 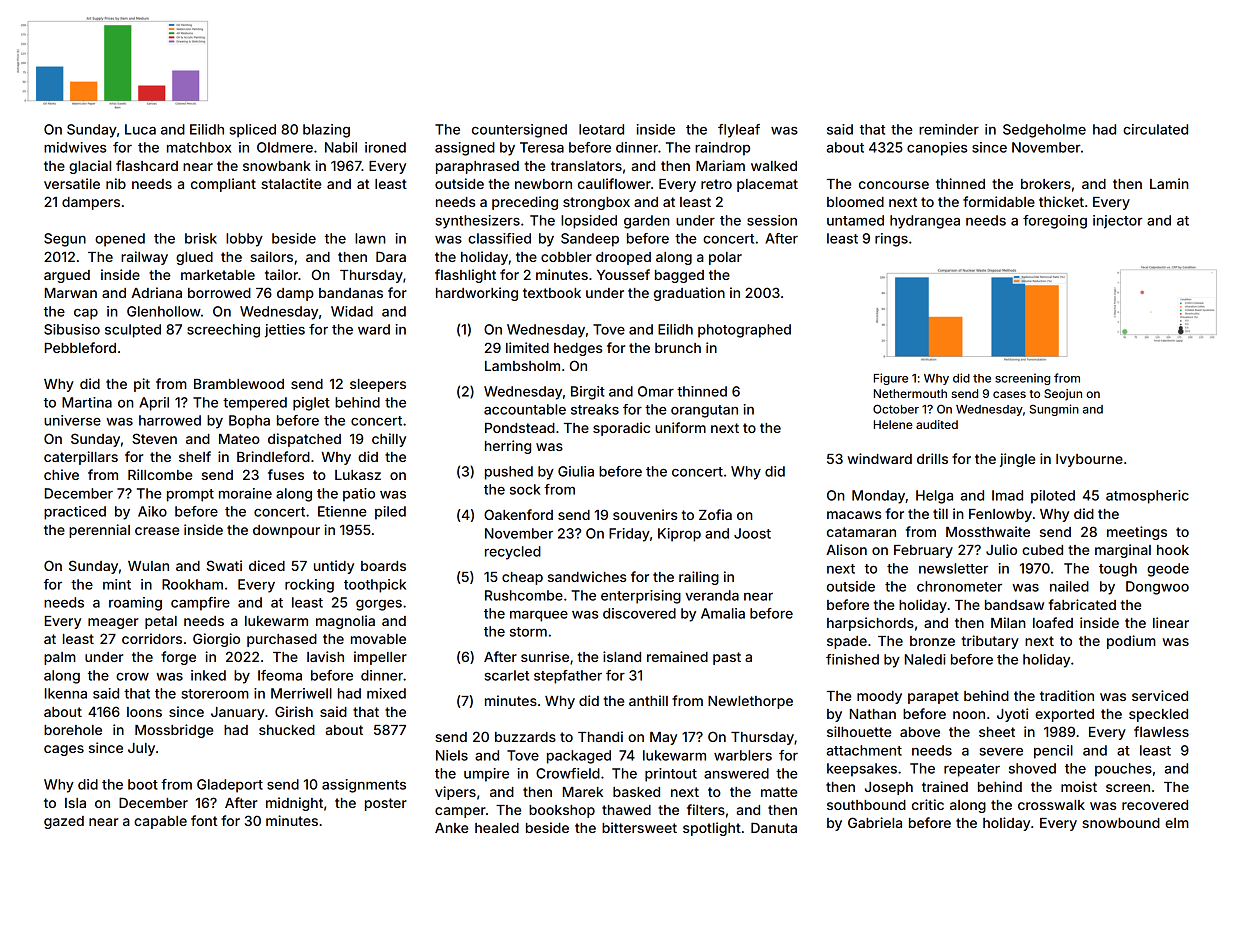 I want to click on cages, so click(x=64, y=750).
